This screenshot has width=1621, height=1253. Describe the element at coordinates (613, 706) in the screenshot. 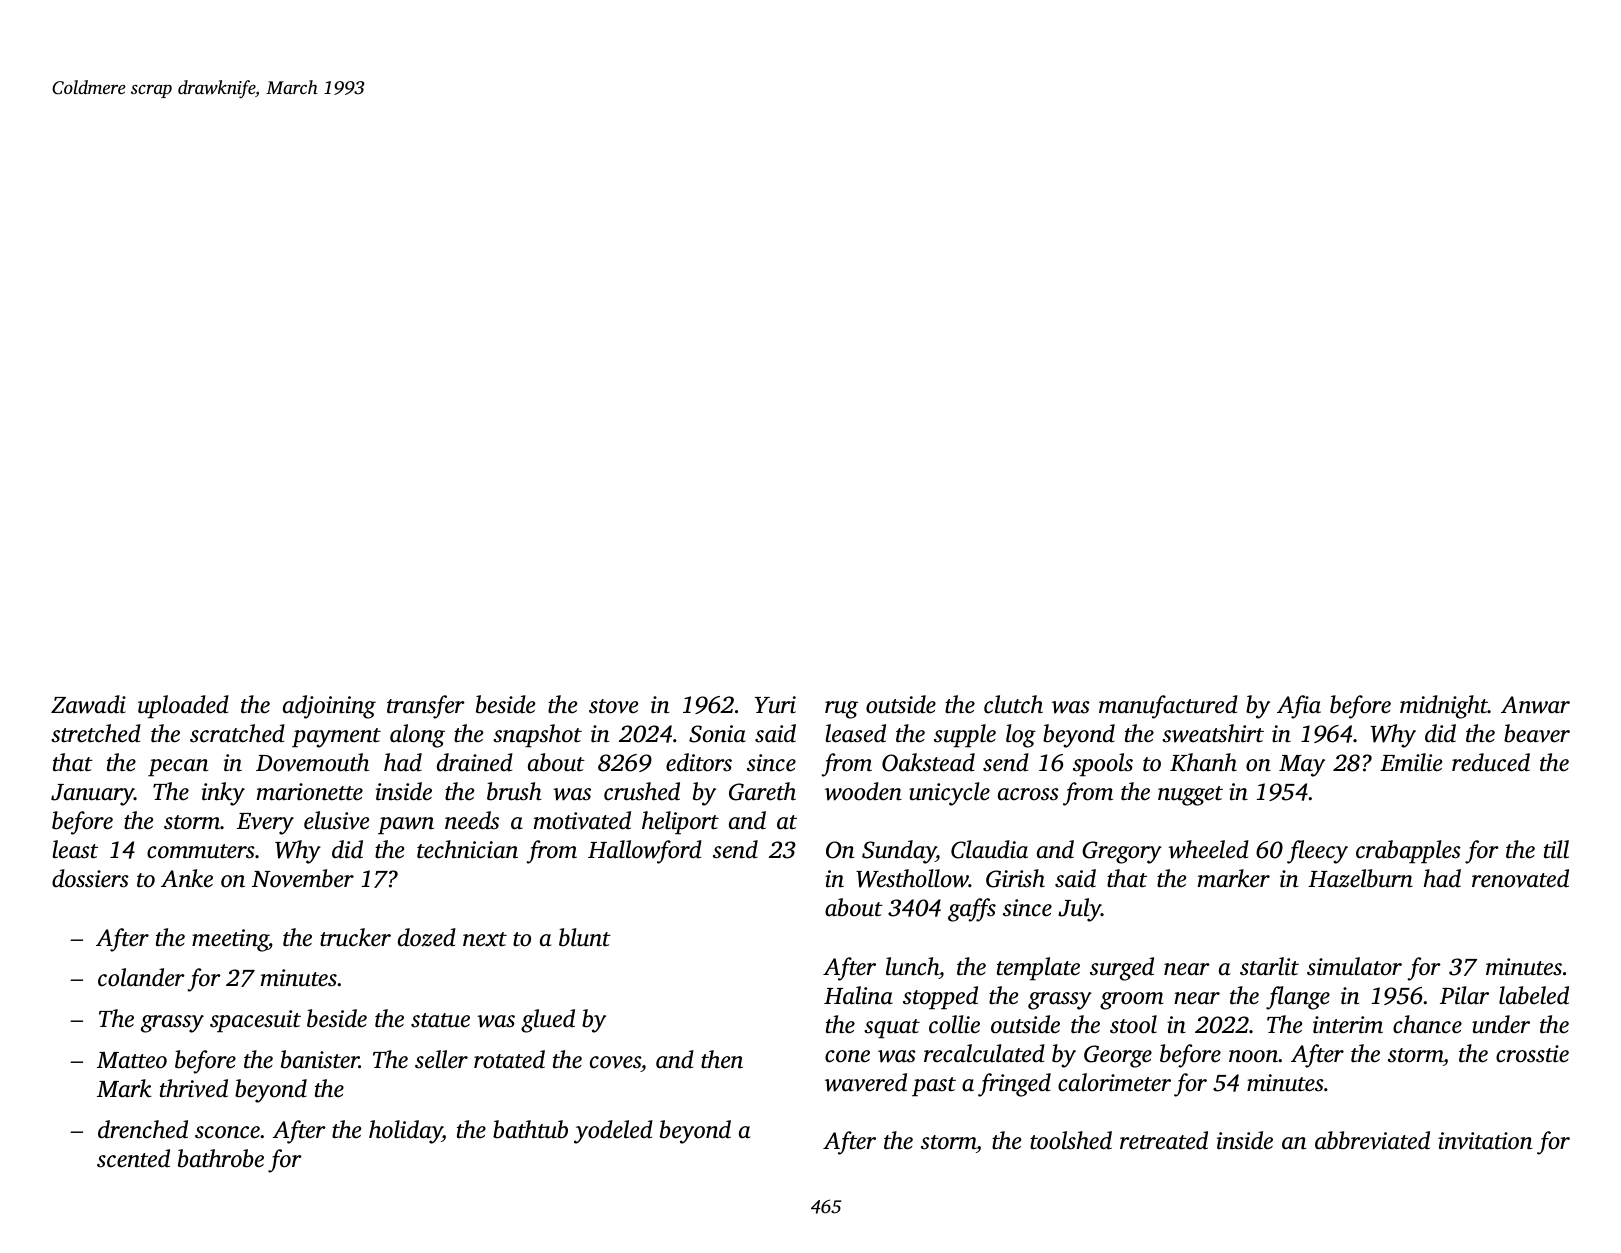

I see `stove` at that location.
